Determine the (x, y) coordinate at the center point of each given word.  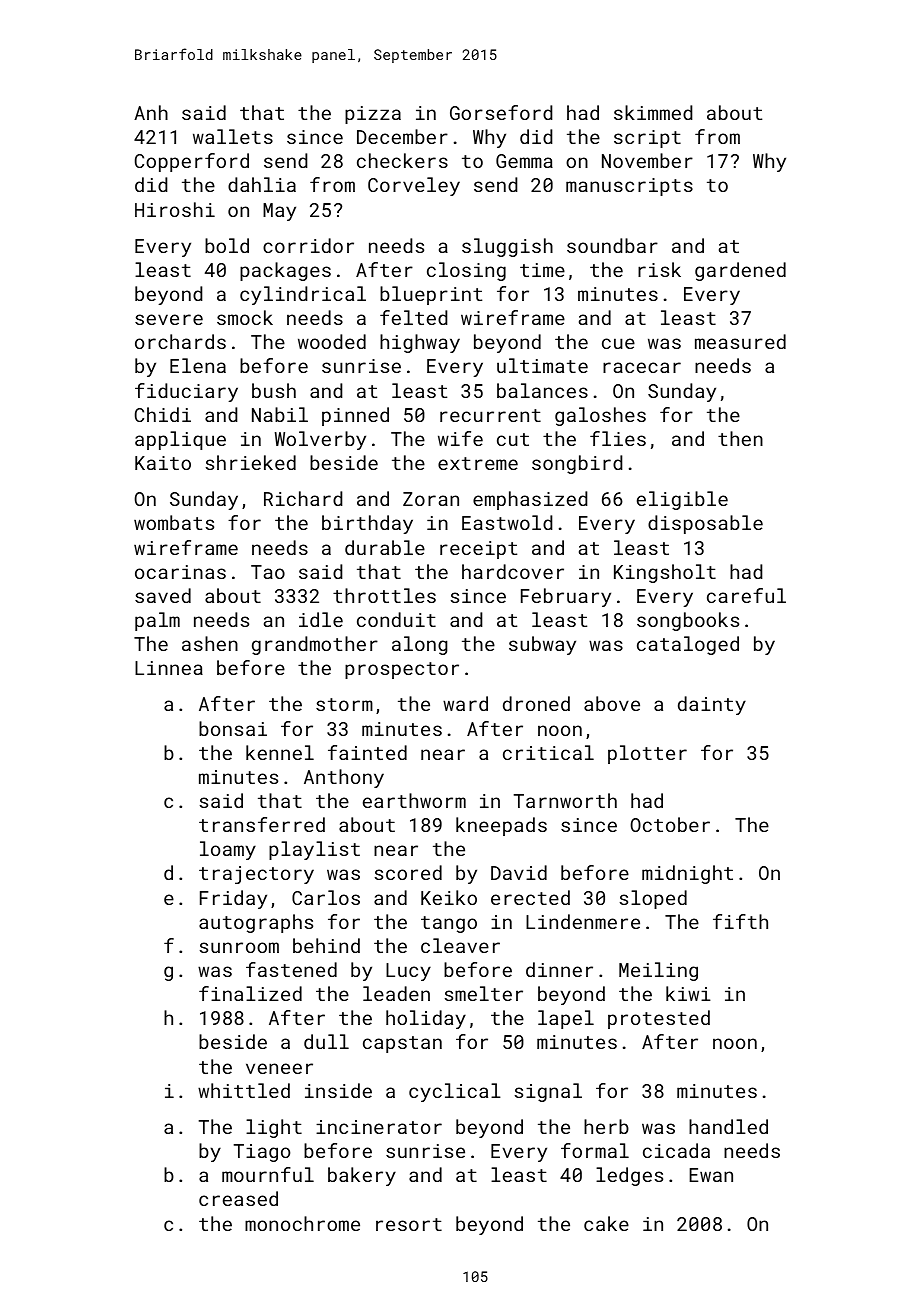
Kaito (163, 463)
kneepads (501, 826)
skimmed (653, 112)
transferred (262, 824)
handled (728, 1126)
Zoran (431, 499)
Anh (151, 112)
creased (238, 1198)
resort (409, 1224)
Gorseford (501, 112)
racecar (642, 367)
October (670, 824)
